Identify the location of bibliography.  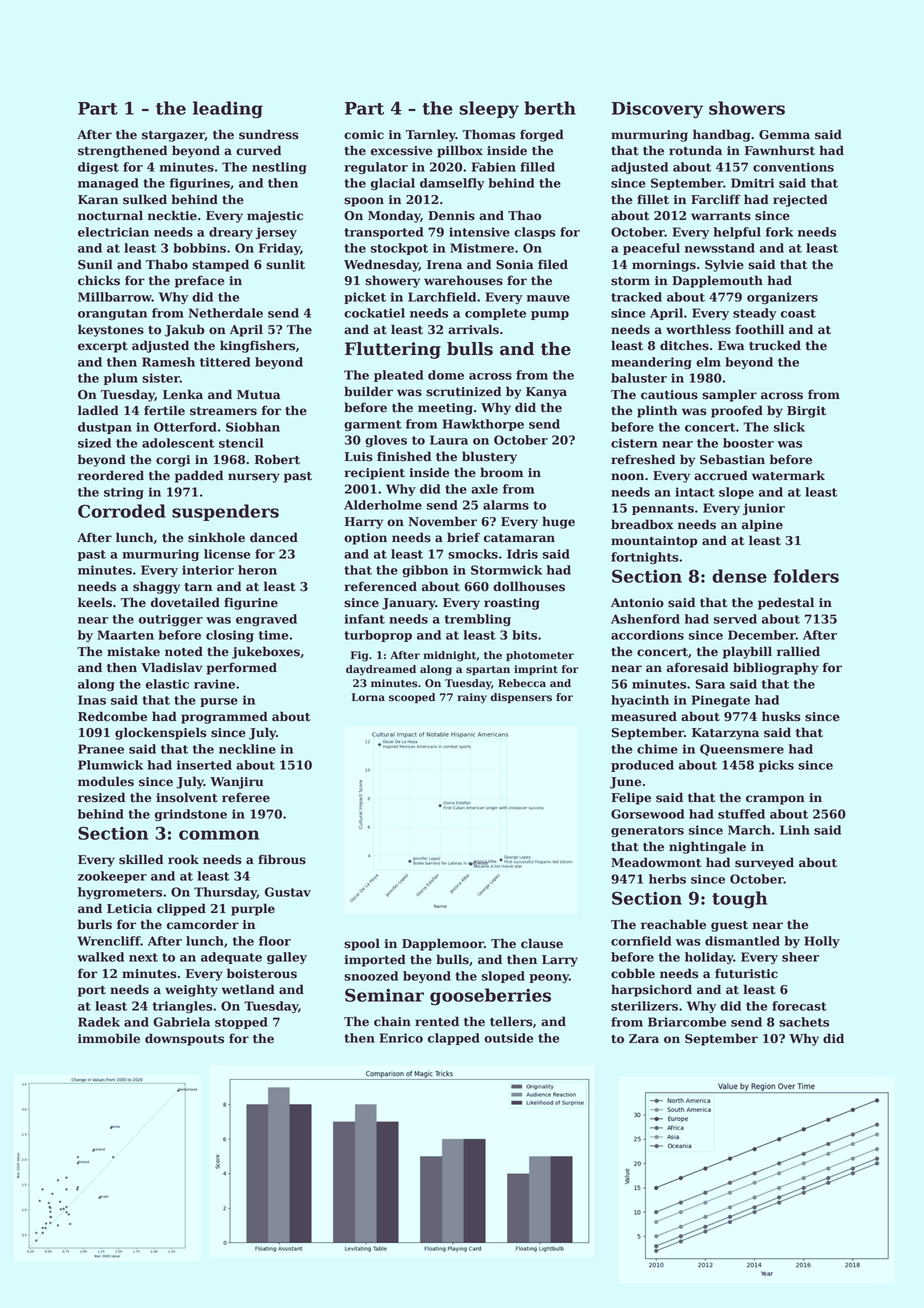
(775, 668).
